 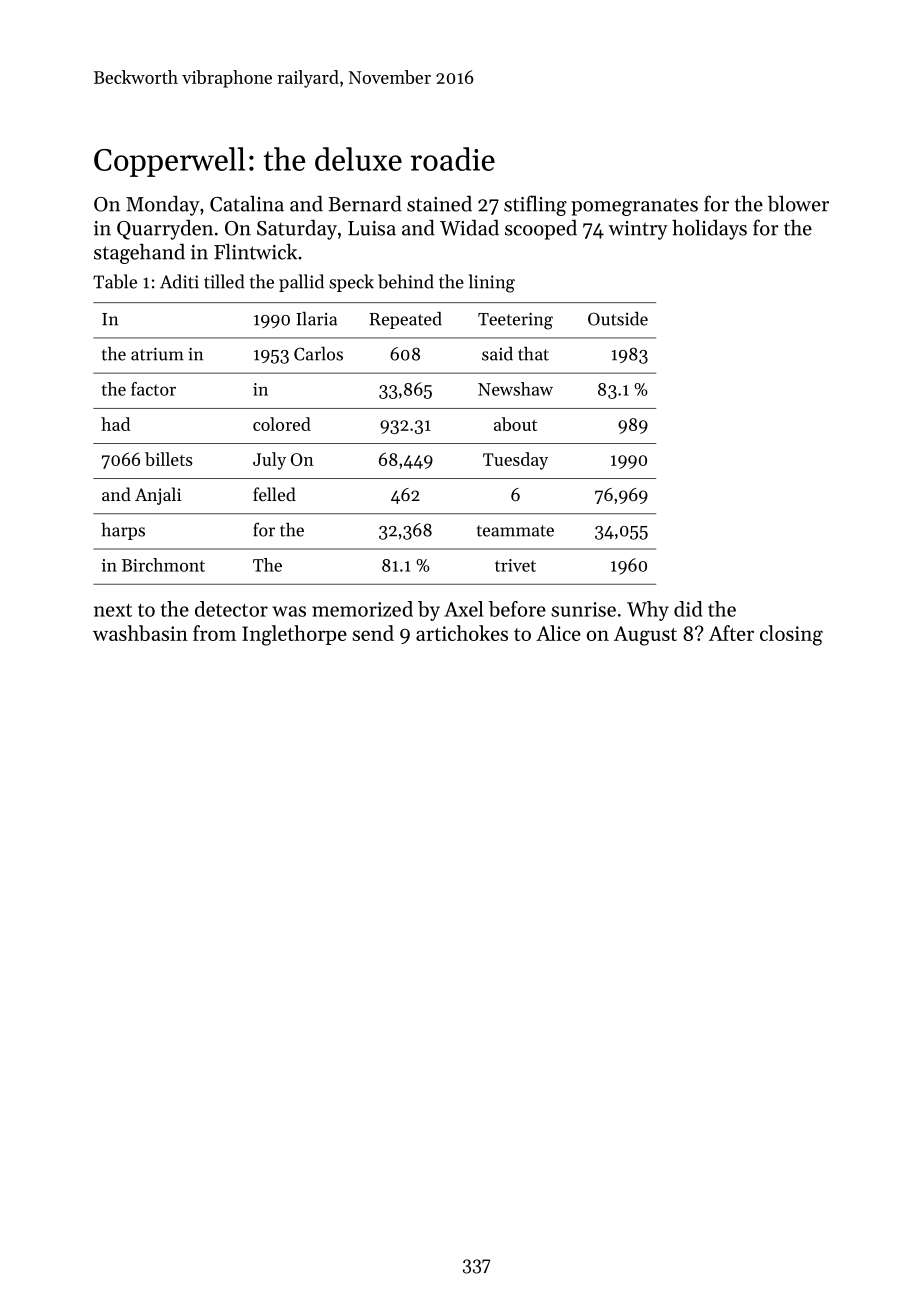 What do you see at coordinates (406, 320) in the image?
I see `Repeated` at bounding box center [406, 320].
